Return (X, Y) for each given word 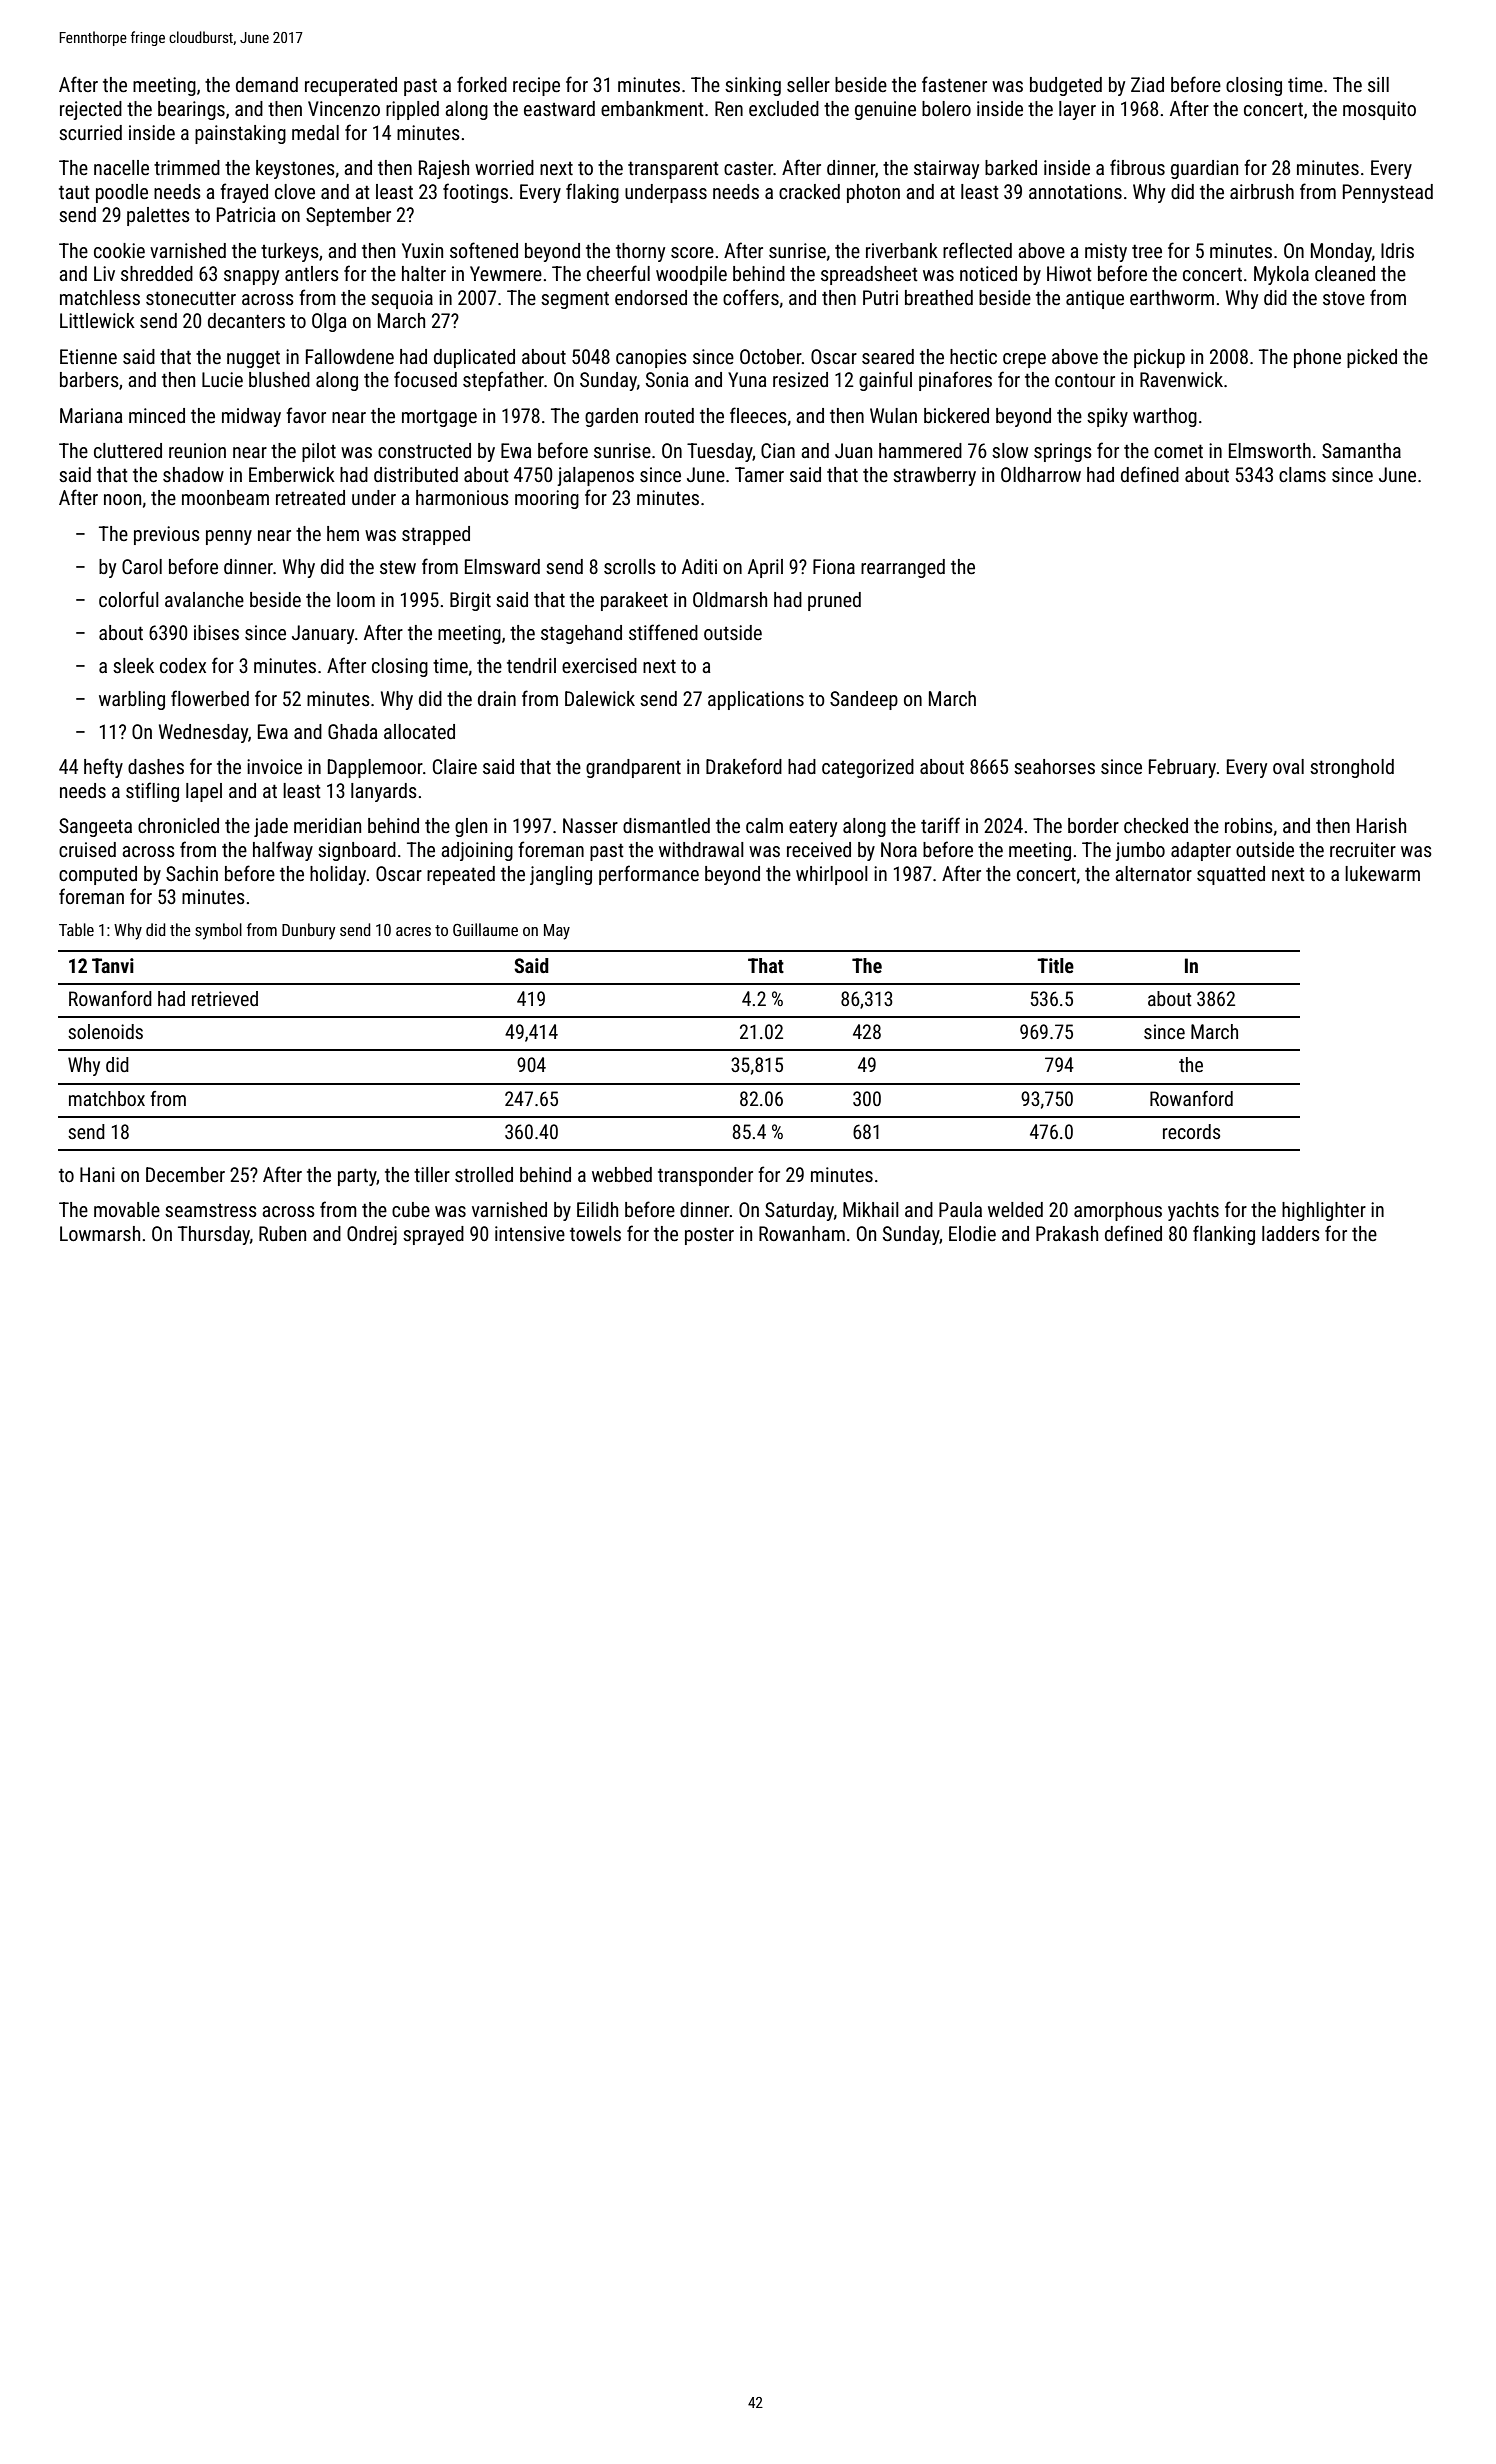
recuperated (351, 86)
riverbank (902, 250)
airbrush (1262, 191)
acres (413, 931)
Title (1055, 965)
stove (1344, 298)
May (557, 932)
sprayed (433, 1235)
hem (343, 533)
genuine (885, 110)
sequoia (402, 299)
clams (1302, 474)
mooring (547, 499)
